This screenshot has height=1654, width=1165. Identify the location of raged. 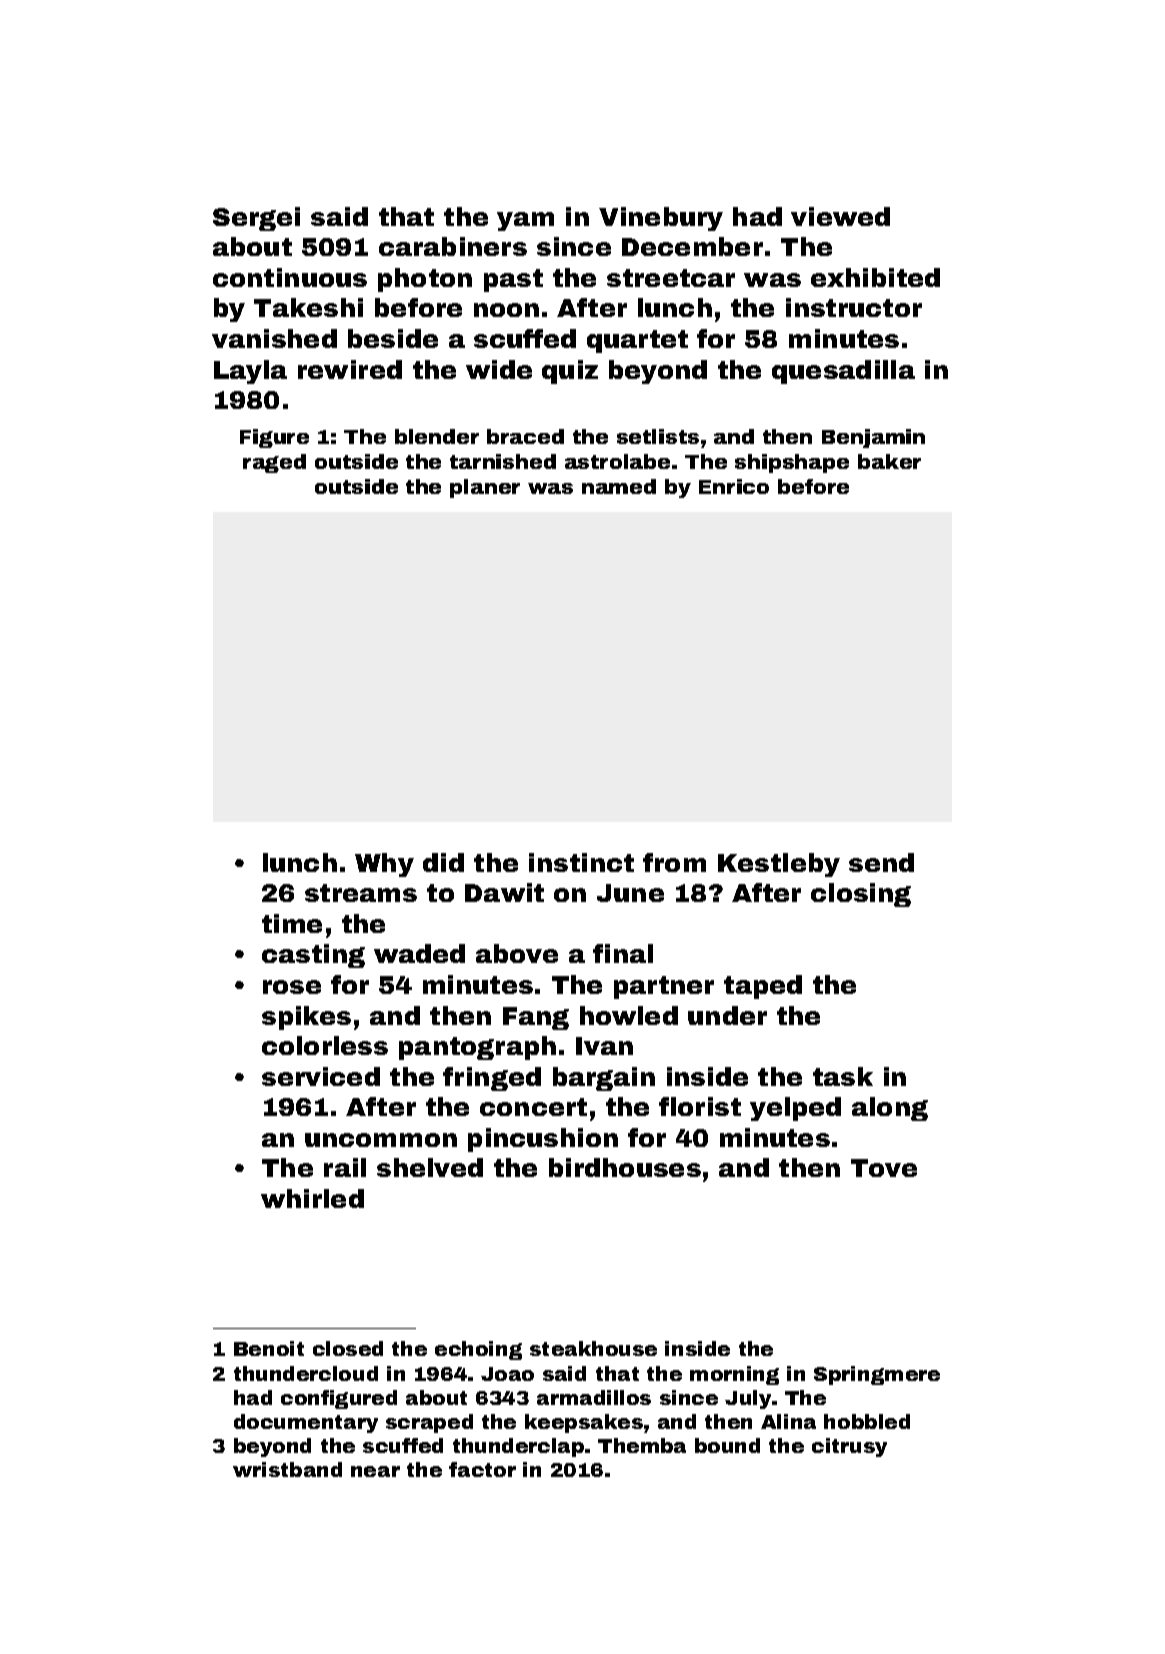
(274, 463).
